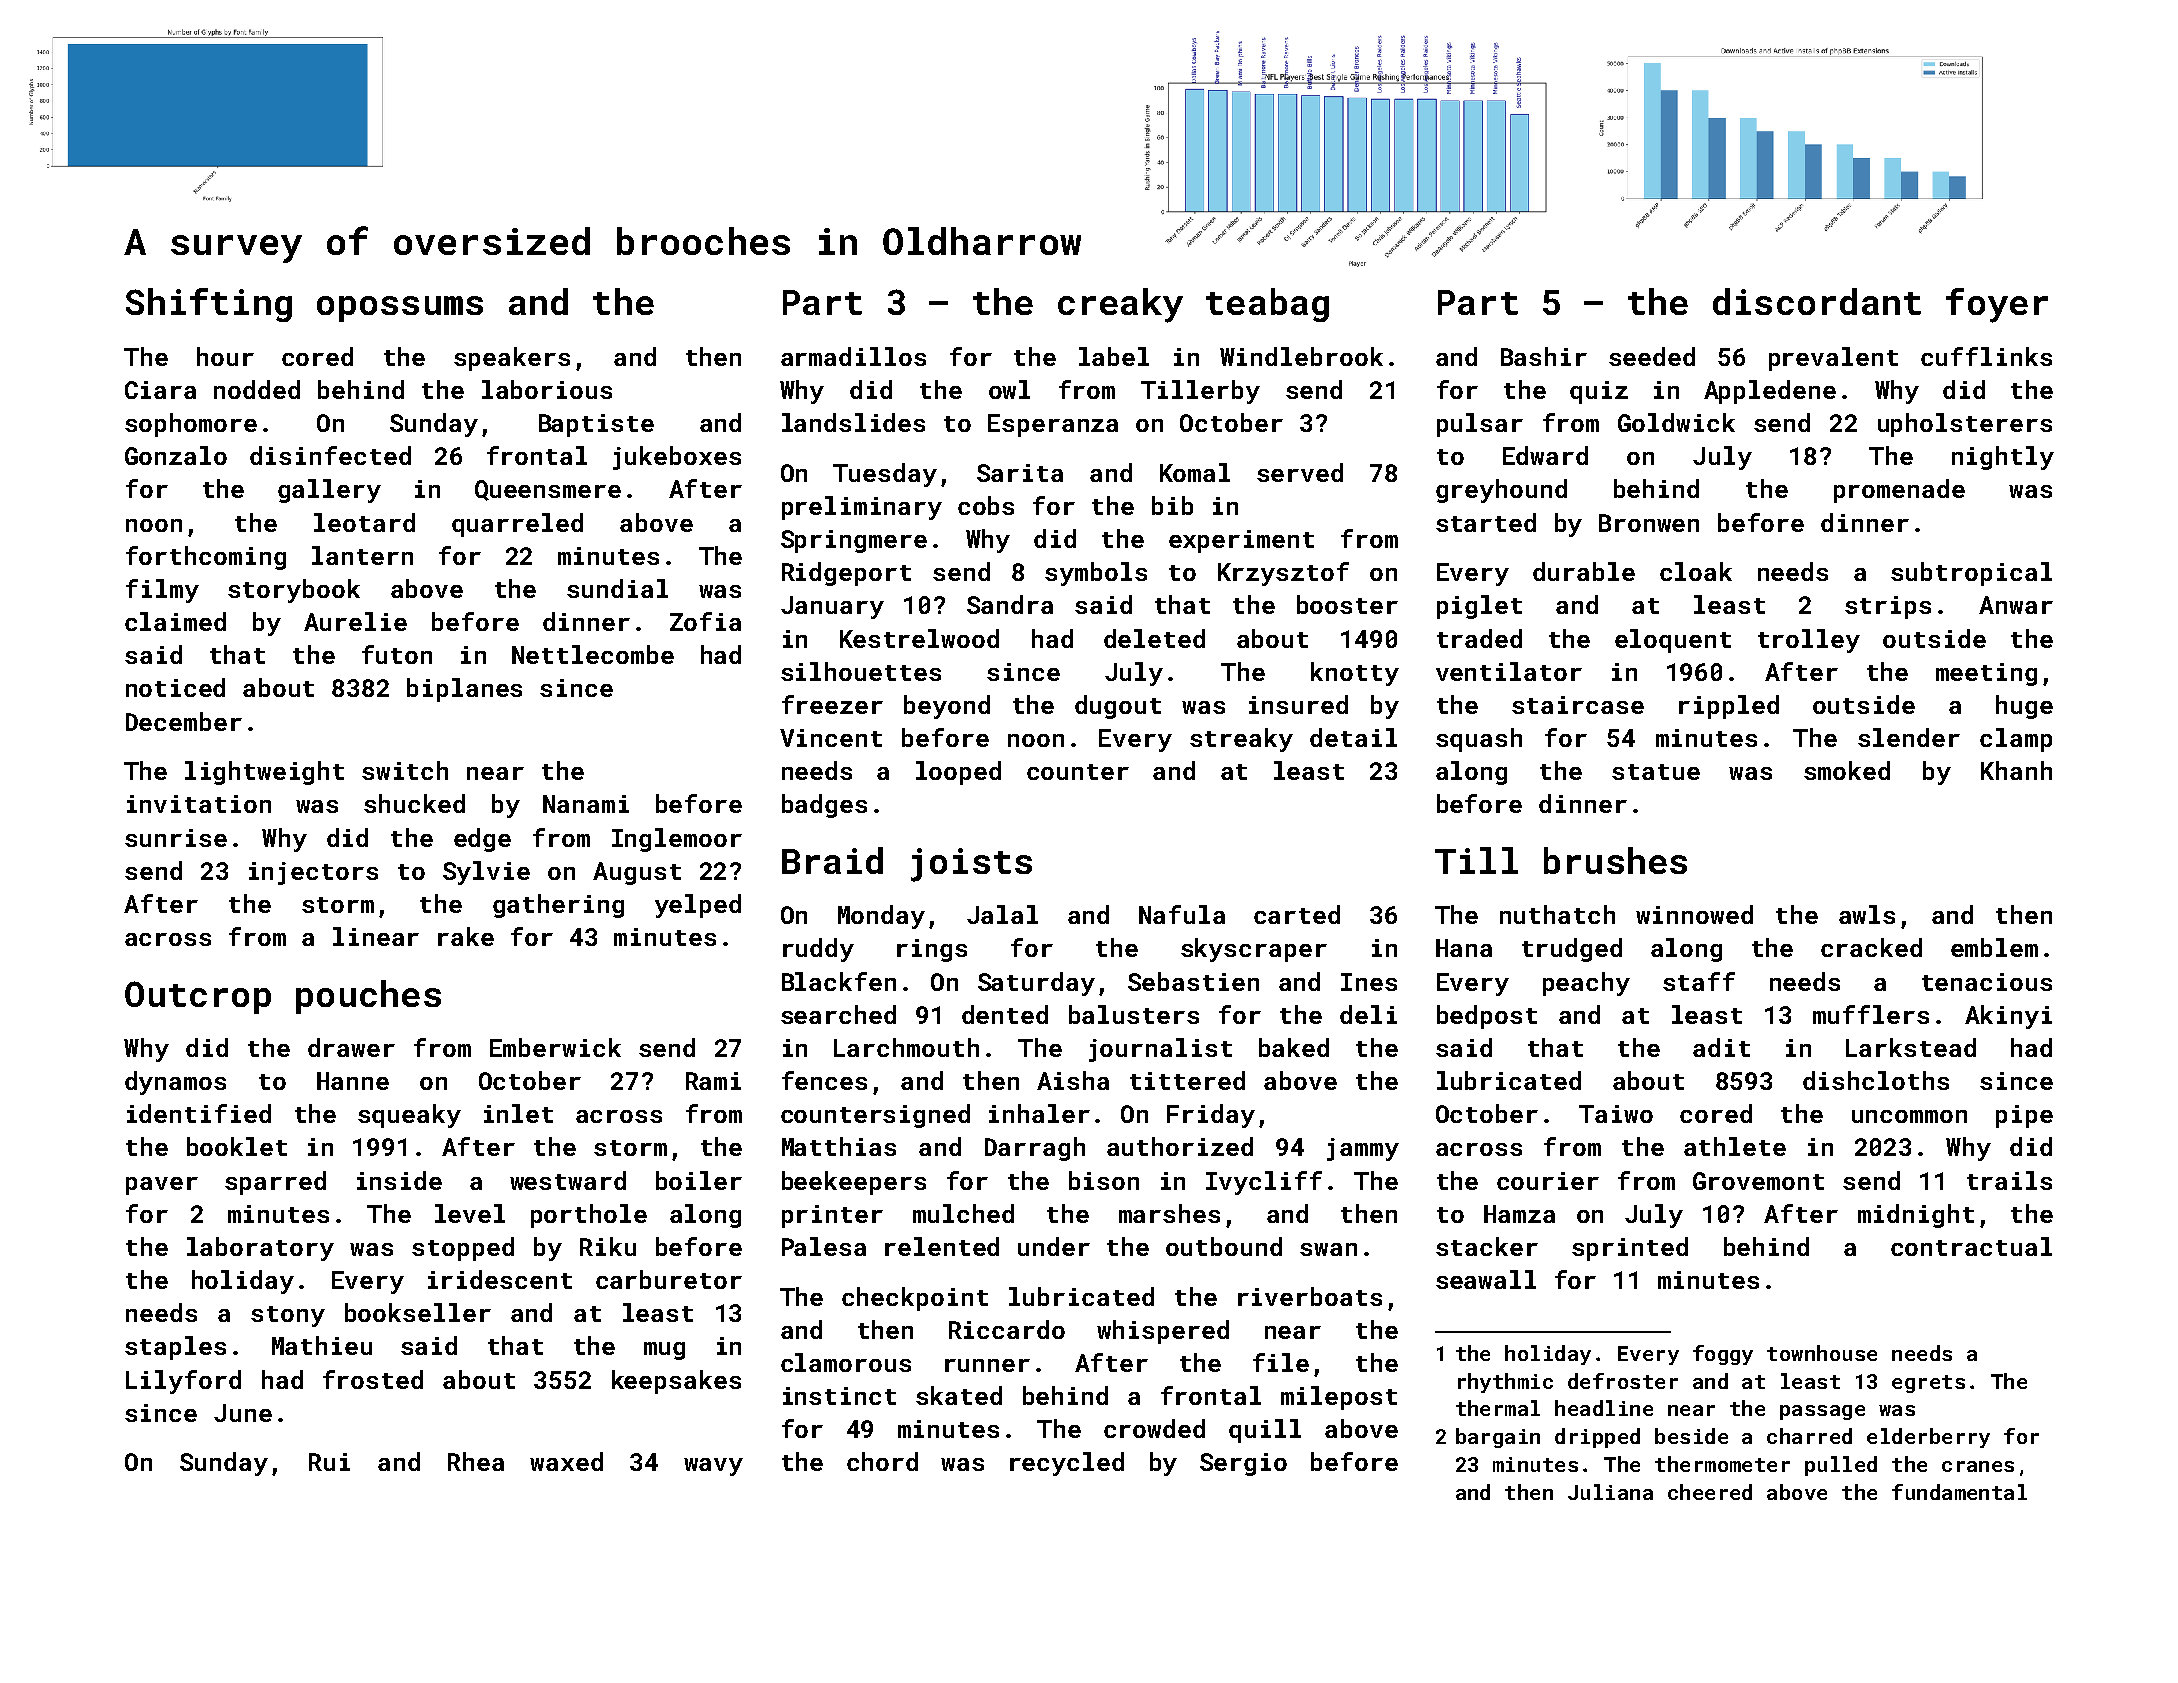  What do you see at coordinates (555, 1047) in the image?
I see `Emberwick` at bounding box center [555, 1047].
